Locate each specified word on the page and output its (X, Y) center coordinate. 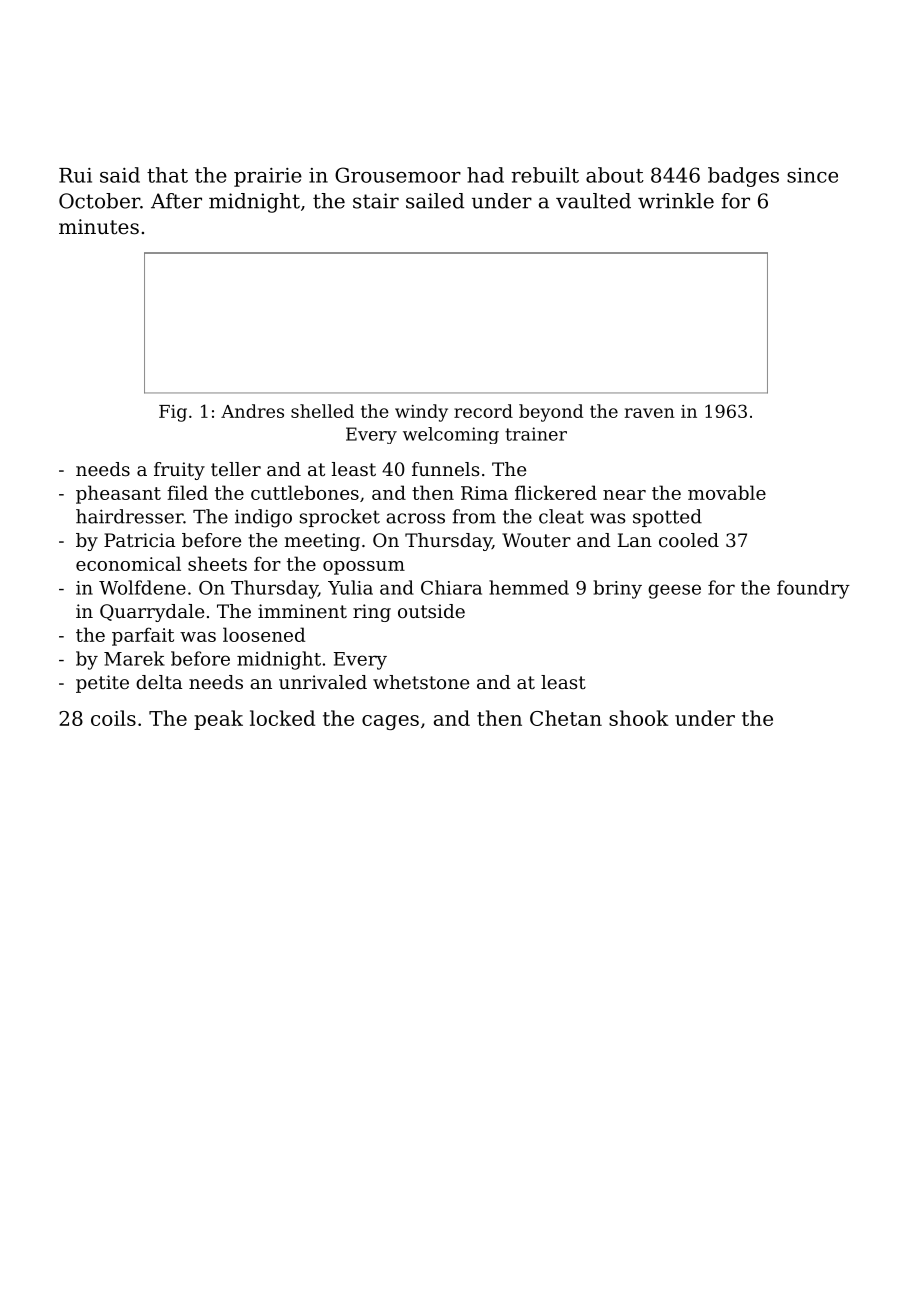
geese (674, 591)
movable (727, 492)
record (483, 411)
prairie (268, 177)
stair (376, 201)
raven (650, 413)
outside (431, 611)
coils (113, 718)
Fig (173, 413)
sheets (217, 563)
